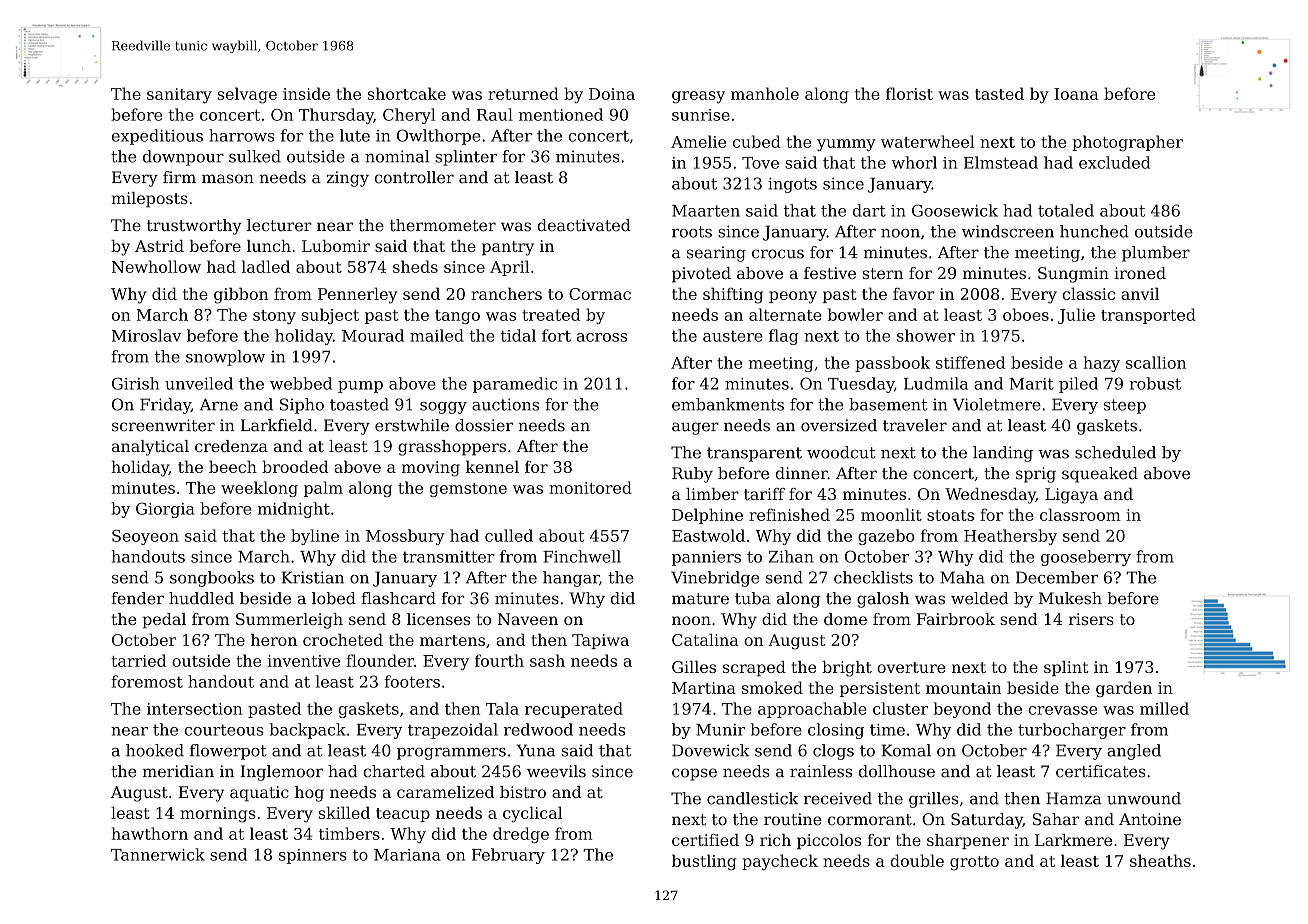  What do you see at coordinates (158, 854) in the screenshot?
I see `Tannerwick` at bounding box center [158, 854].
